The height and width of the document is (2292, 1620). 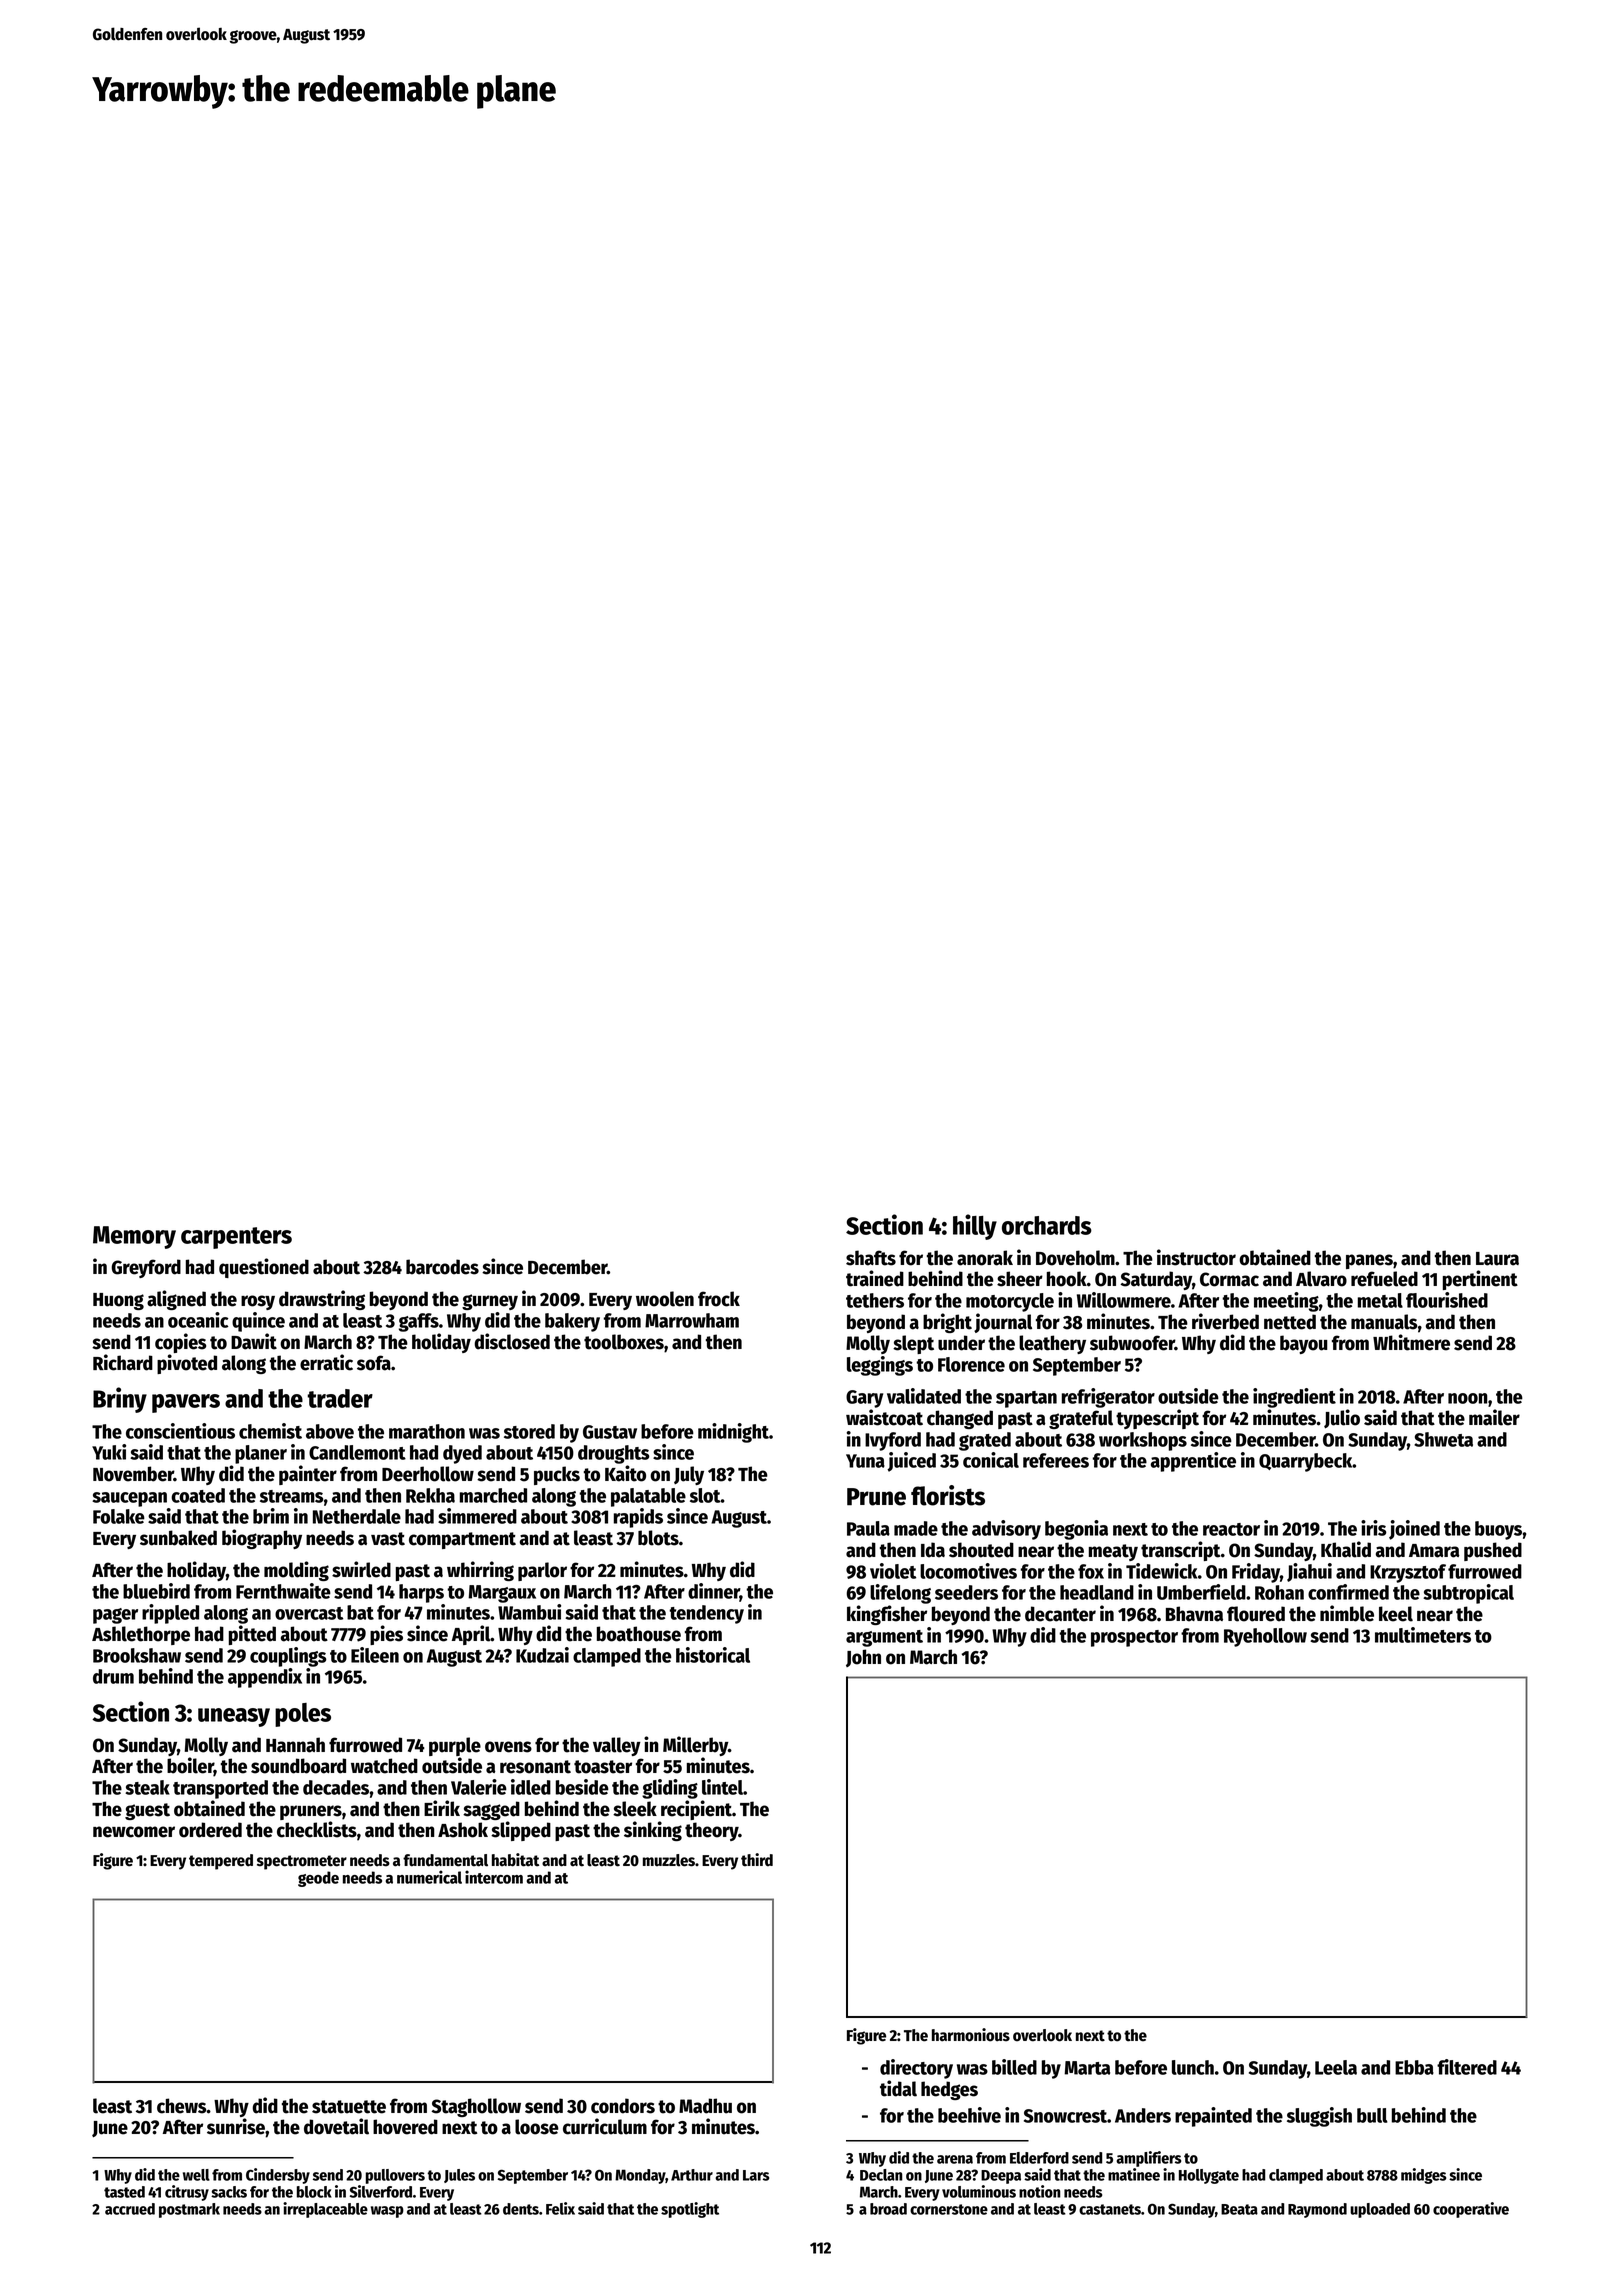 What do you see at coordinates (1497, 1259) in the document?
I see `Laura` at bounding box center [1497, 1259].
